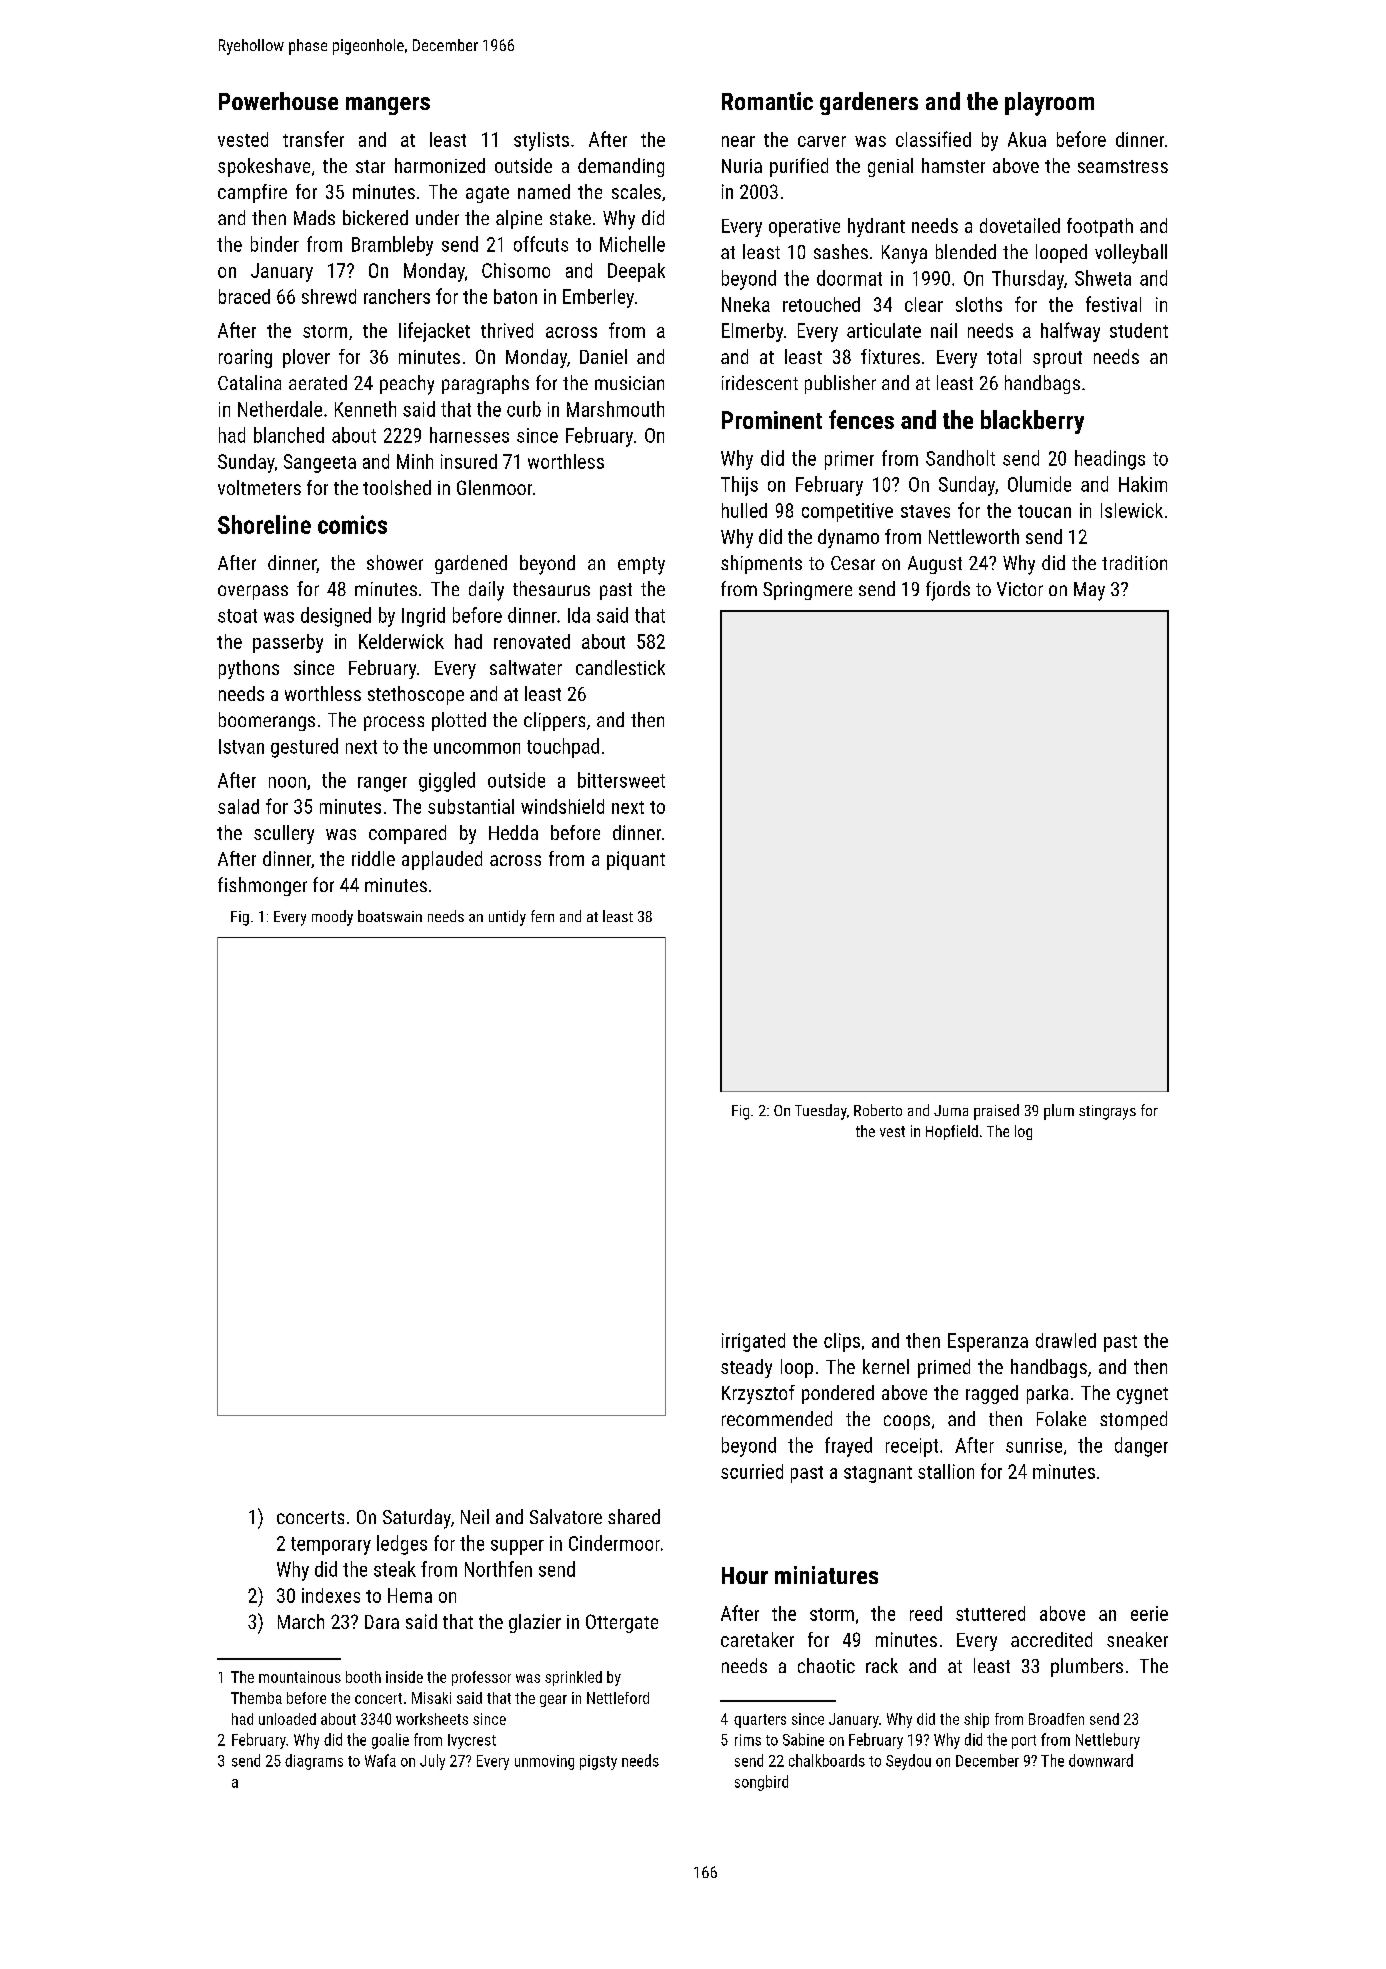 The image size is (1386, 1969). Describe the element at coordinates (1149, 1613) in the document. I see `eerie` at that location.
